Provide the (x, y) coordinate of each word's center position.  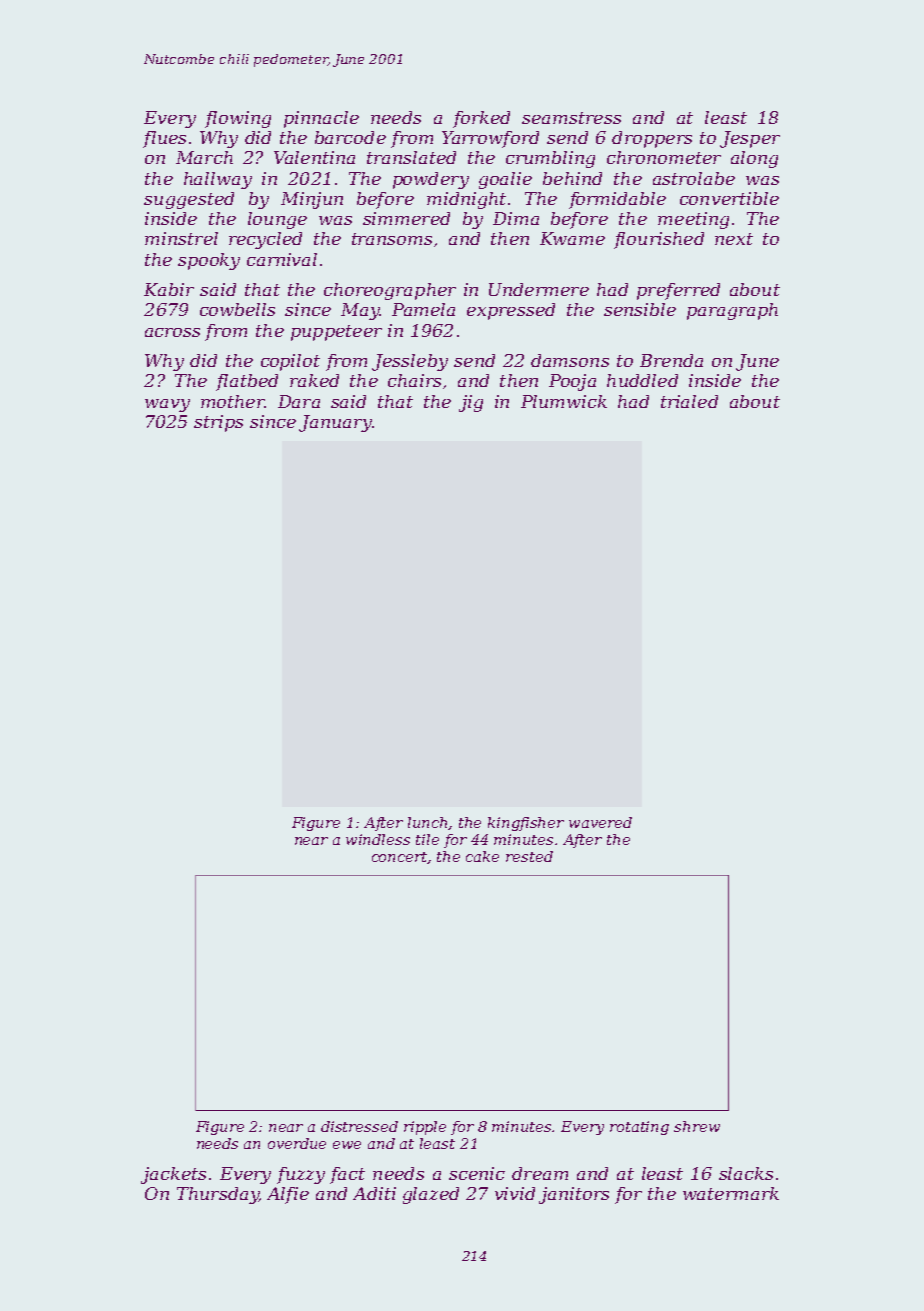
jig (471, 403)
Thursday (218, 1195)
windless (378, 839)
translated (411, 157)
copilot (290, 362)
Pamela (423, 309)
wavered (600, 822)
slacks (746, 1173)
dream (540, 1173)
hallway (218, 180)
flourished (659, 240)
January (335, 423)
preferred (678, 291)
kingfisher (526, 824)
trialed (689, 401)
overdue (297, 1143)
